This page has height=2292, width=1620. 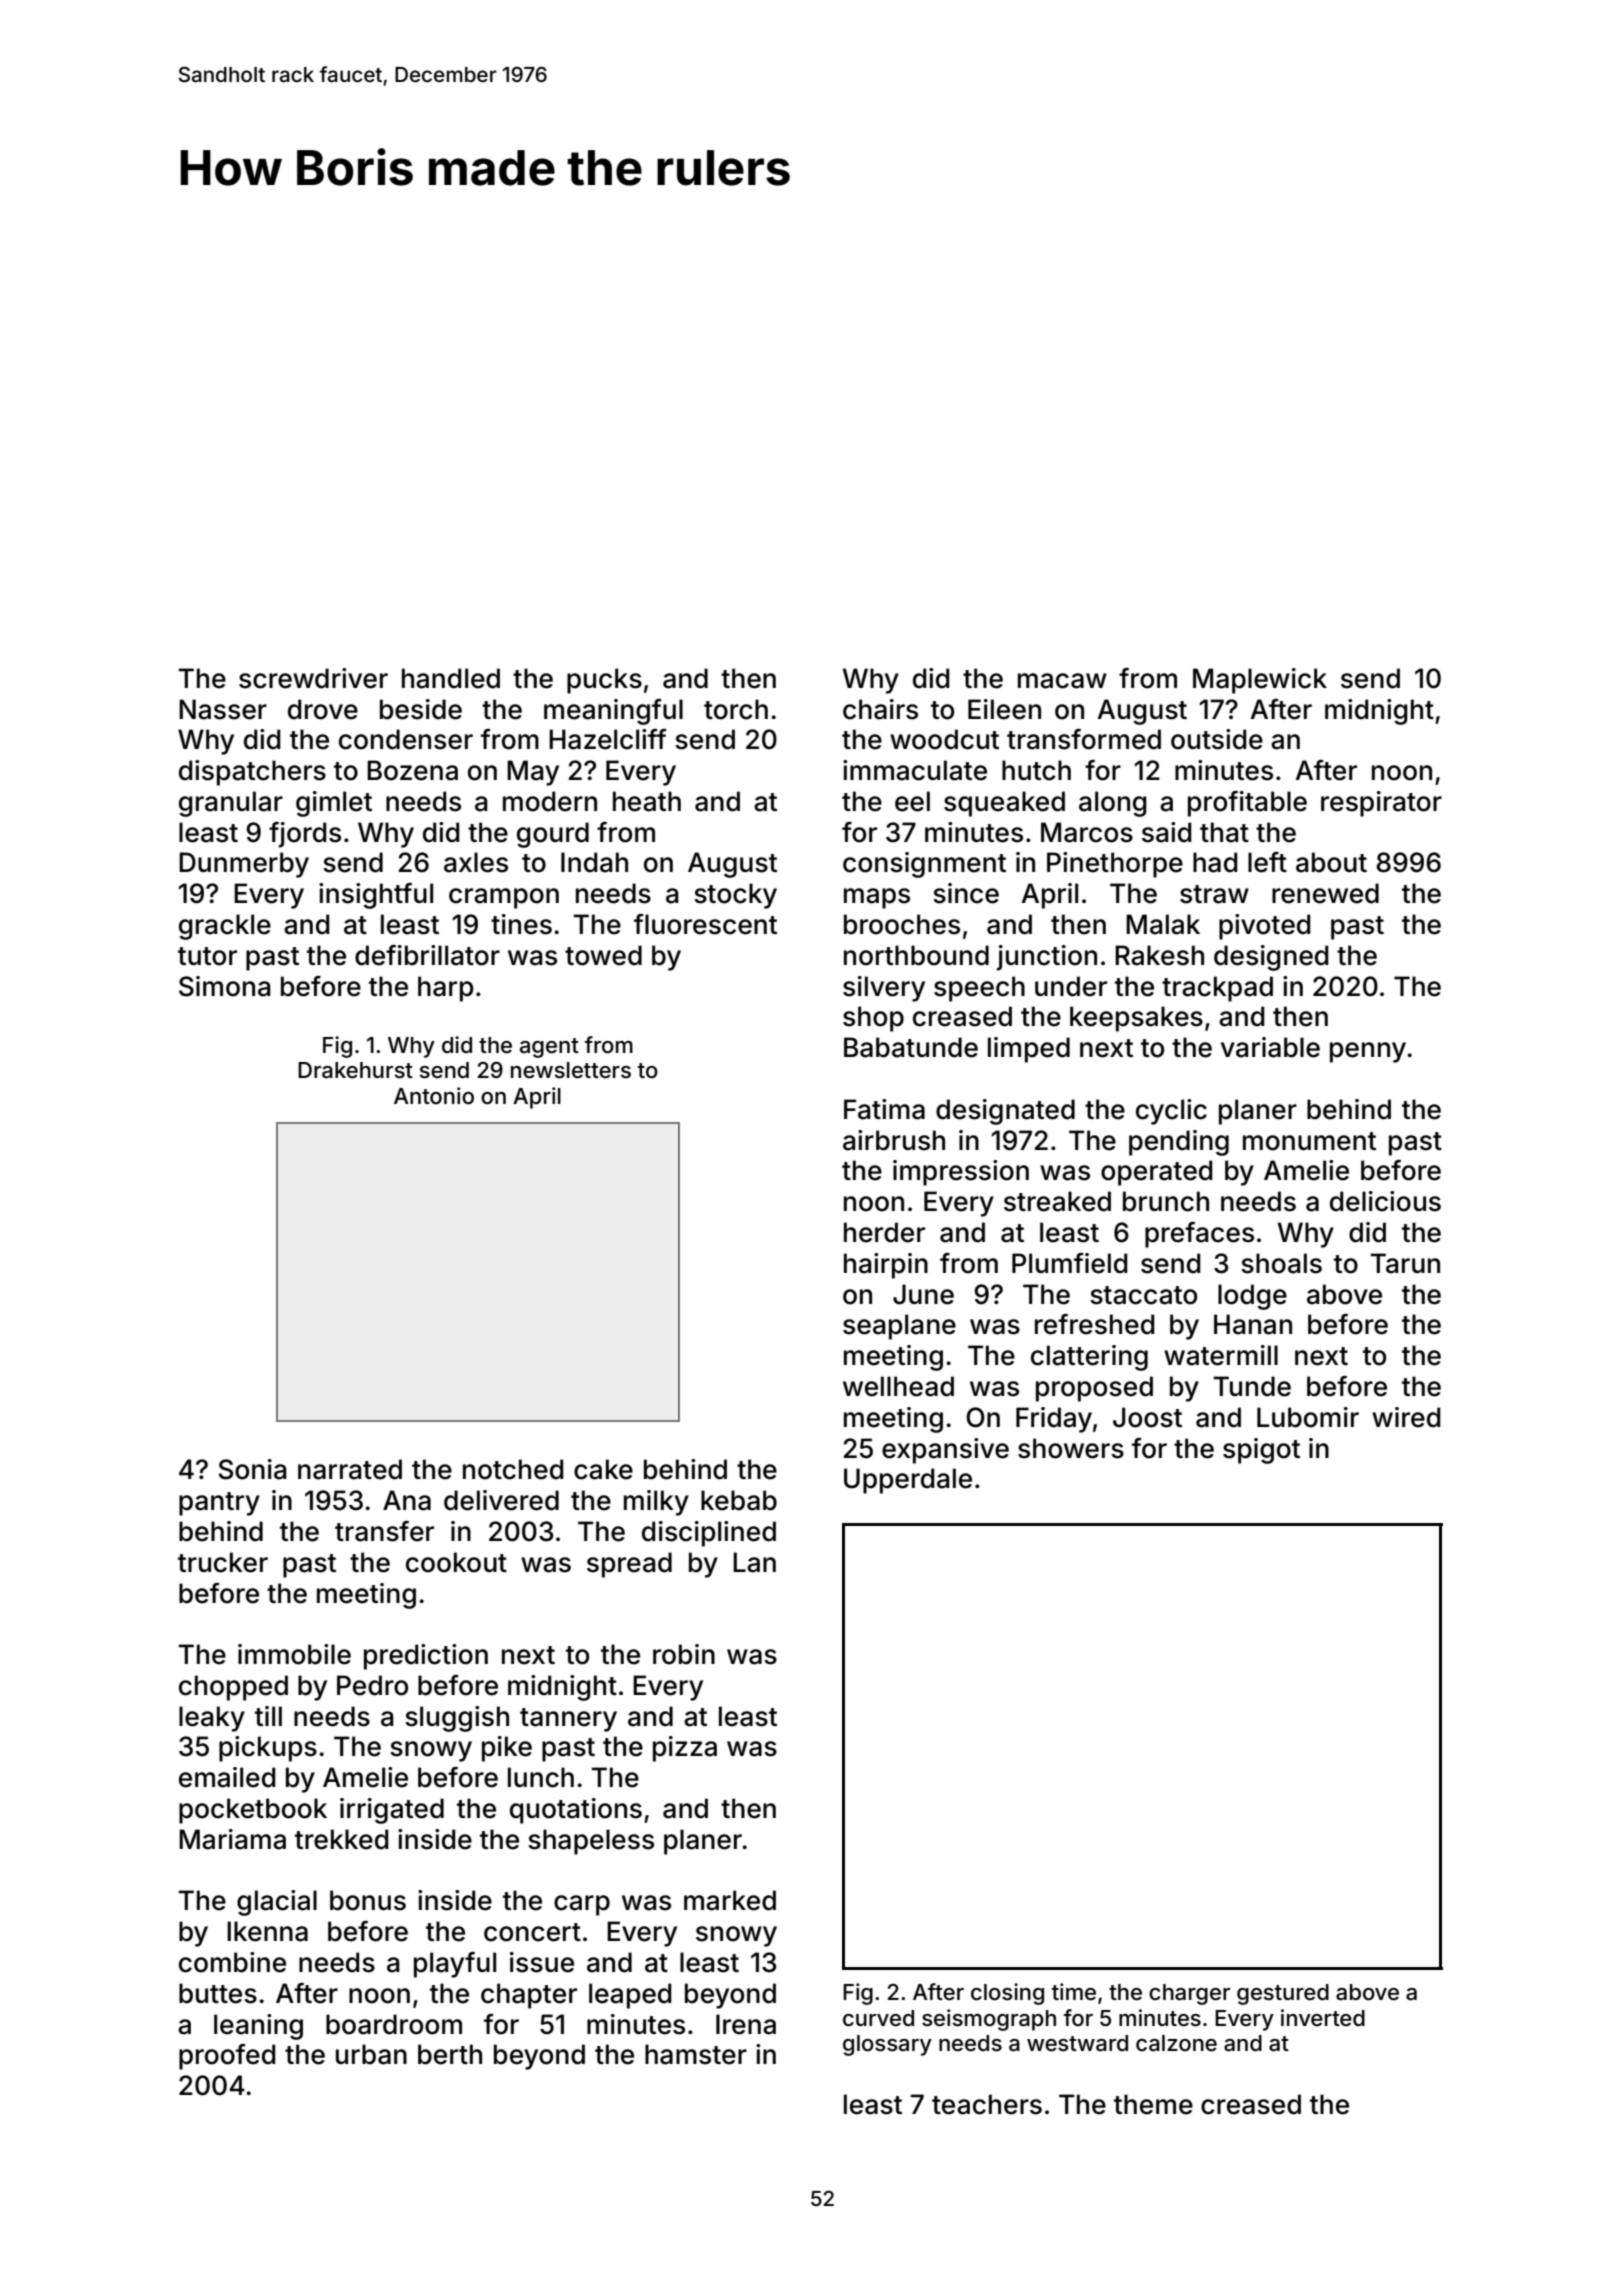 What do you see at coordinates (1214, 894) in the page?
I see `straw` at bounding box center [1214, 894].
